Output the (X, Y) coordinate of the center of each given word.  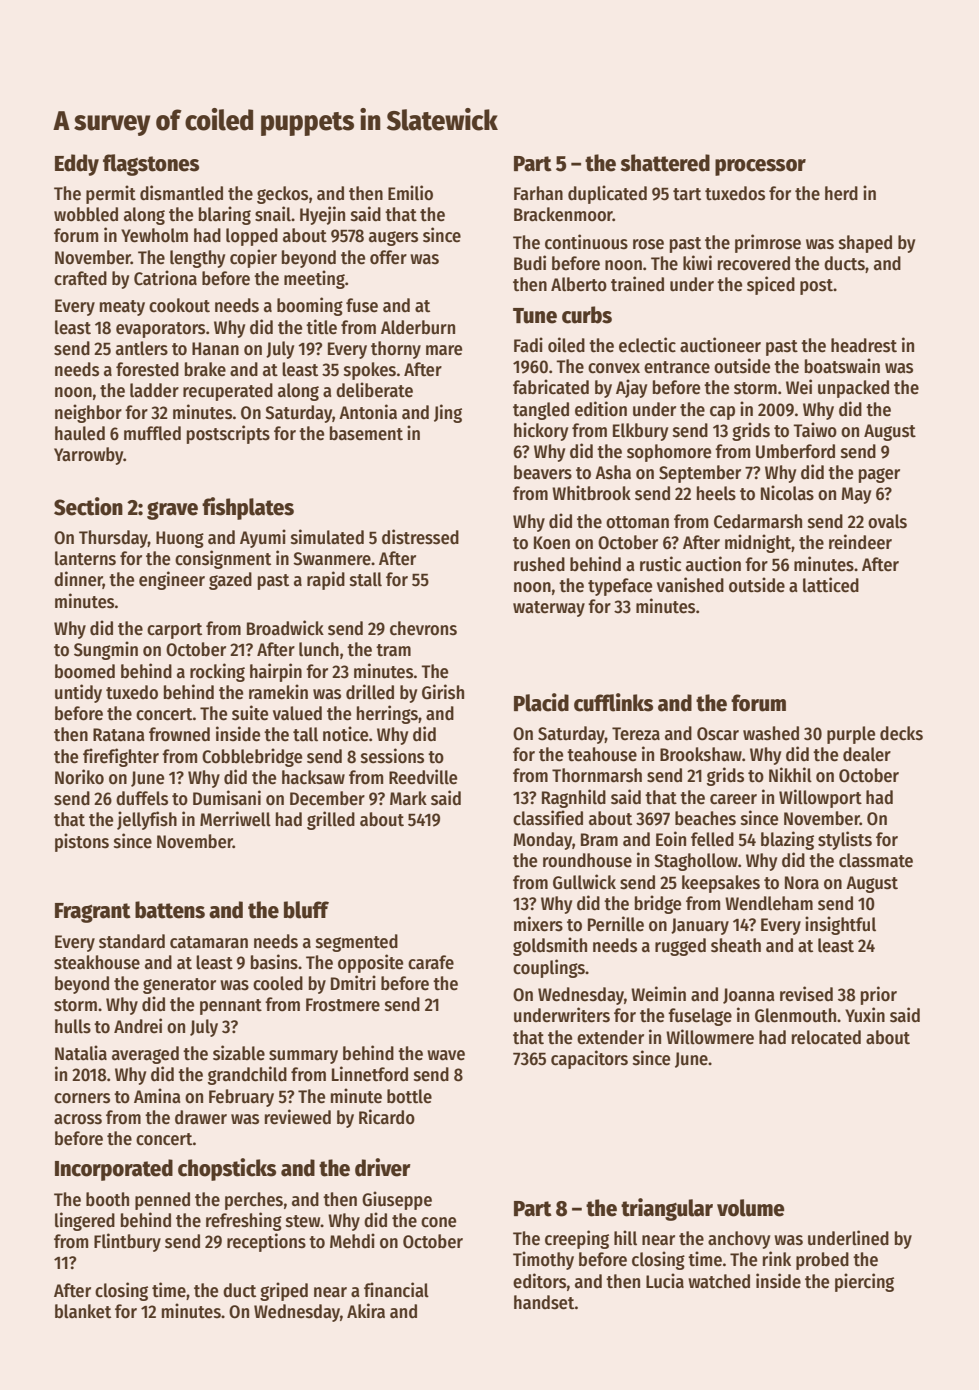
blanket (83, 1311)
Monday (542, 841)
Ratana (119, 735)
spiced (771, 285)
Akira (366, 1310)
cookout (179, 305)
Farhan (538, 193)
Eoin (671, 839)
